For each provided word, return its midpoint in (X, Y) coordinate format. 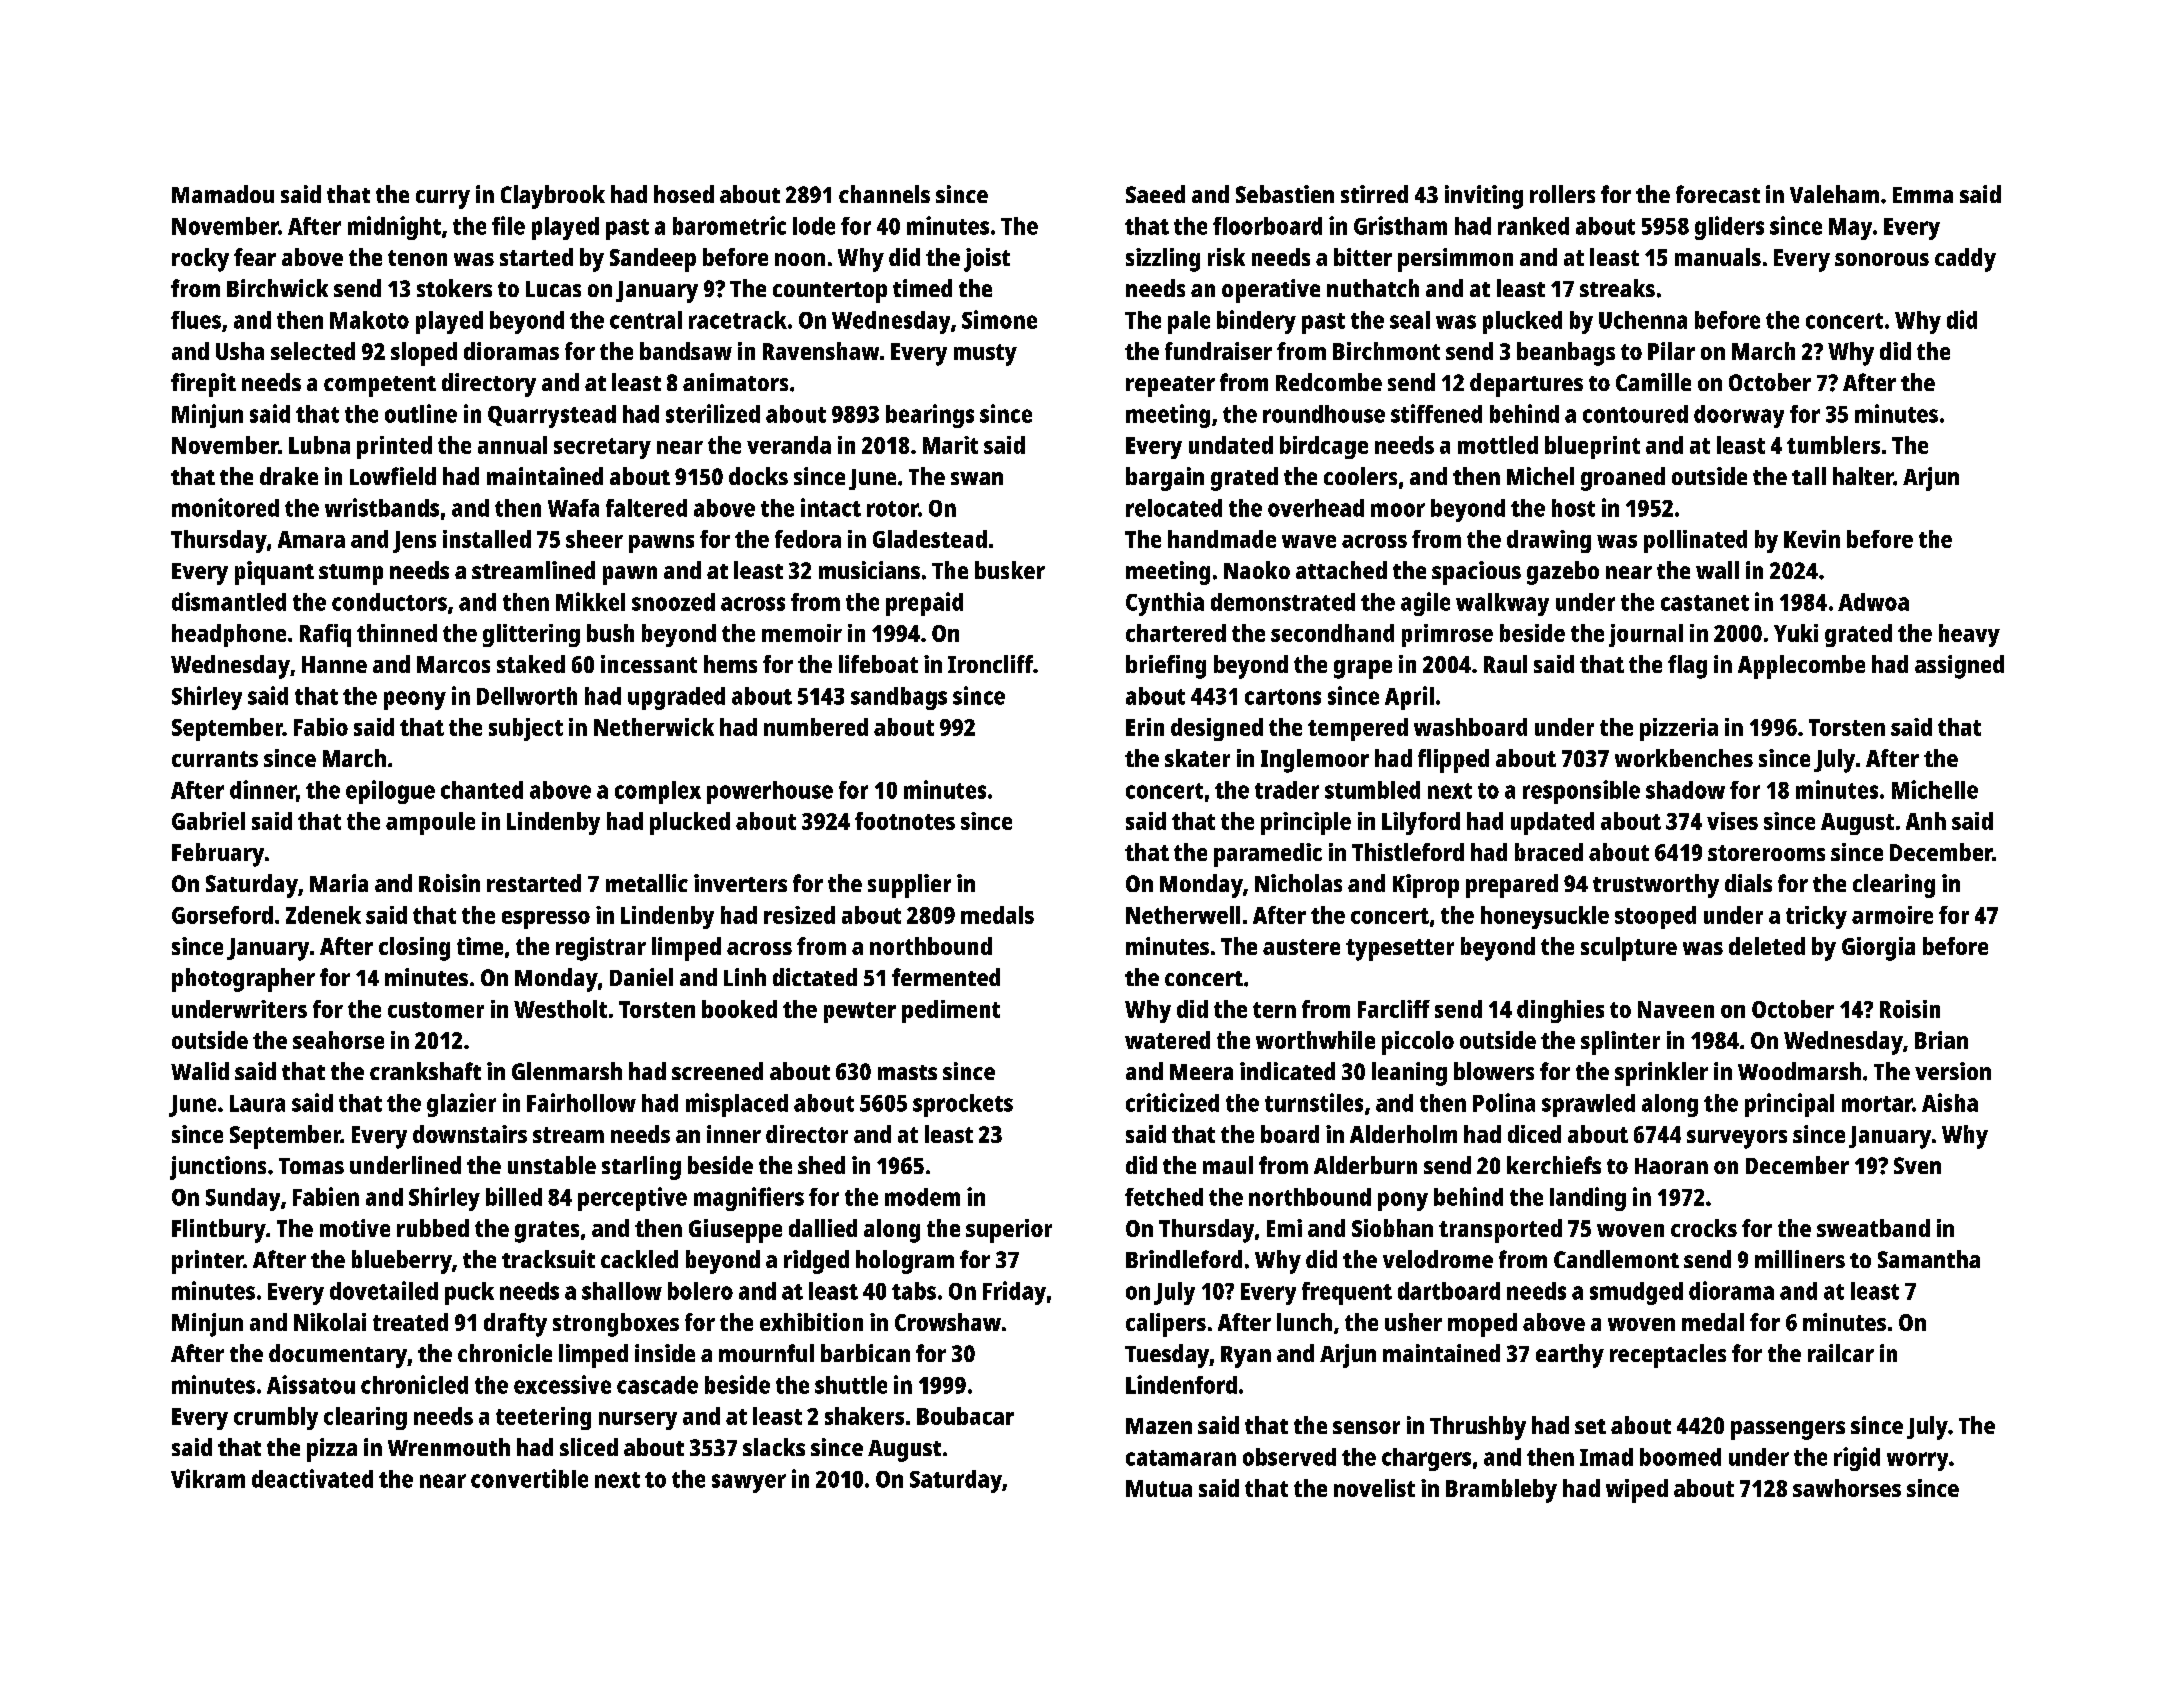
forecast (1718, 194)
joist (987, 260)
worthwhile (1315, 1040)
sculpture (1629, 949)
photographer (243, 980)
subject (526, 729)
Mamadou (223, 194)
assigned (1959, 667)
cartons (1283, 697)
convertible (529, 1478)
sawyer (749, 1483)
